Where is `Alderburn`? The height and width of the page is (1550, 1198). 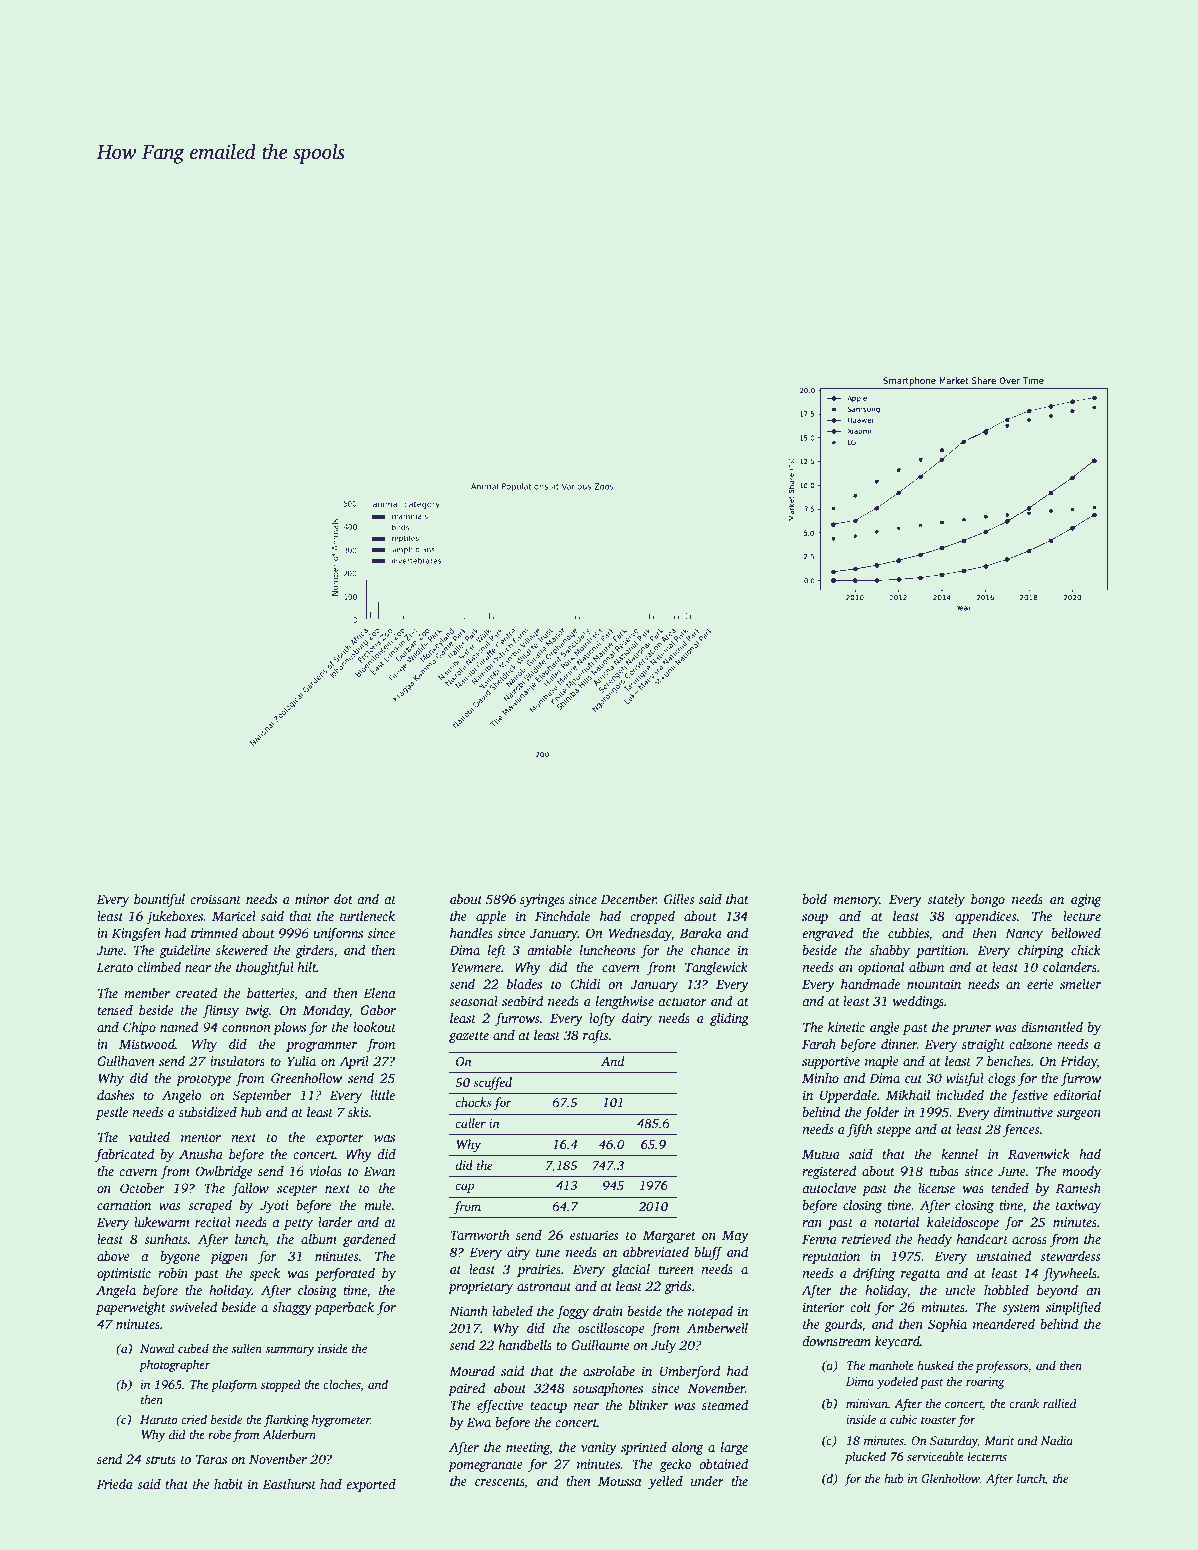 Alderburn is located at coordinates (289, 1434).
